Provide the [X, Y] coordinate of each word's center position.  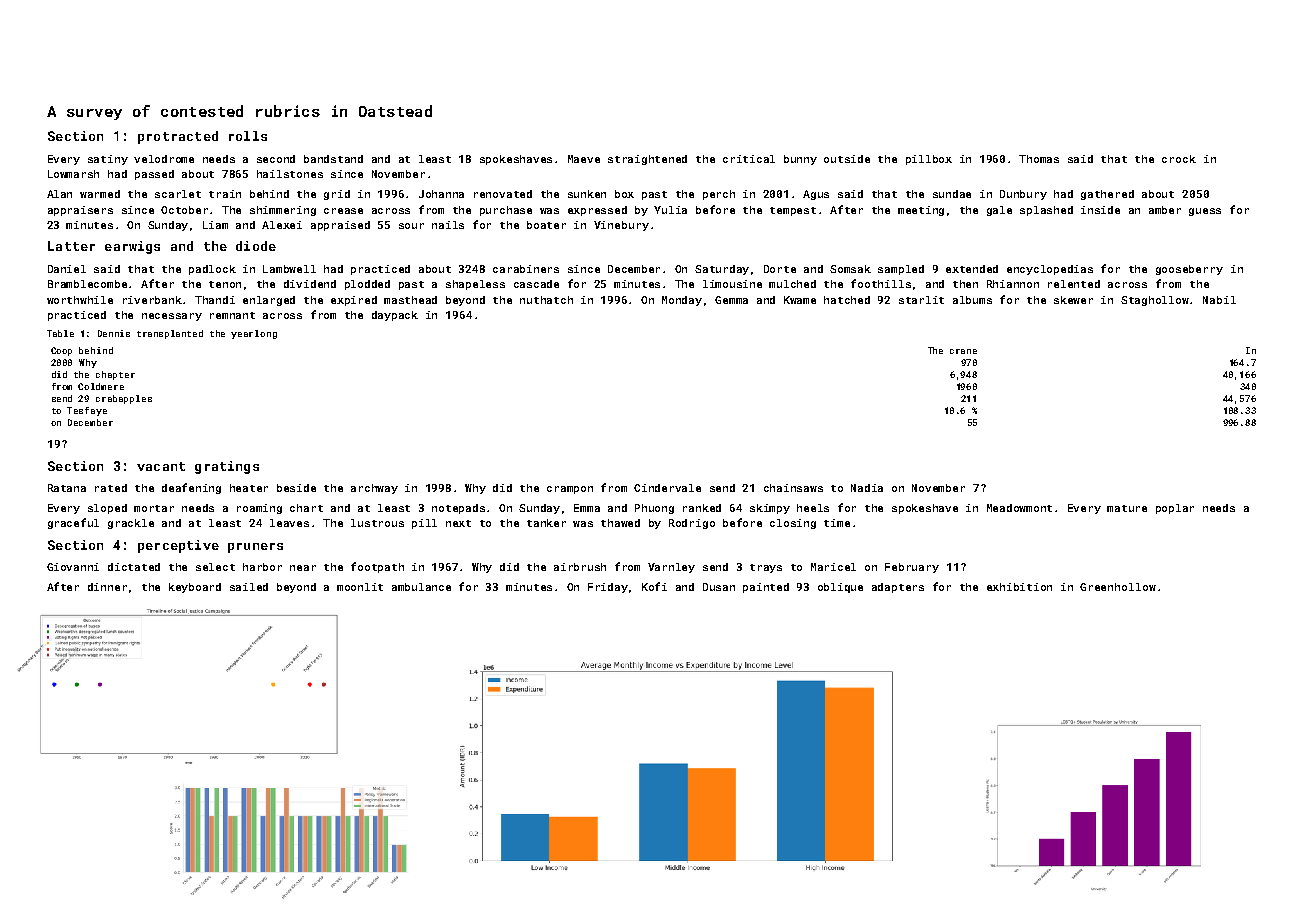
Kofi [654, 586]
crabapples [124, 399]
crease [343, 211]
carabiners [526, 269]
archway [374, 489]
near [303, 568]
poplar [1175, 509]
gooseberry [1189, 270]
